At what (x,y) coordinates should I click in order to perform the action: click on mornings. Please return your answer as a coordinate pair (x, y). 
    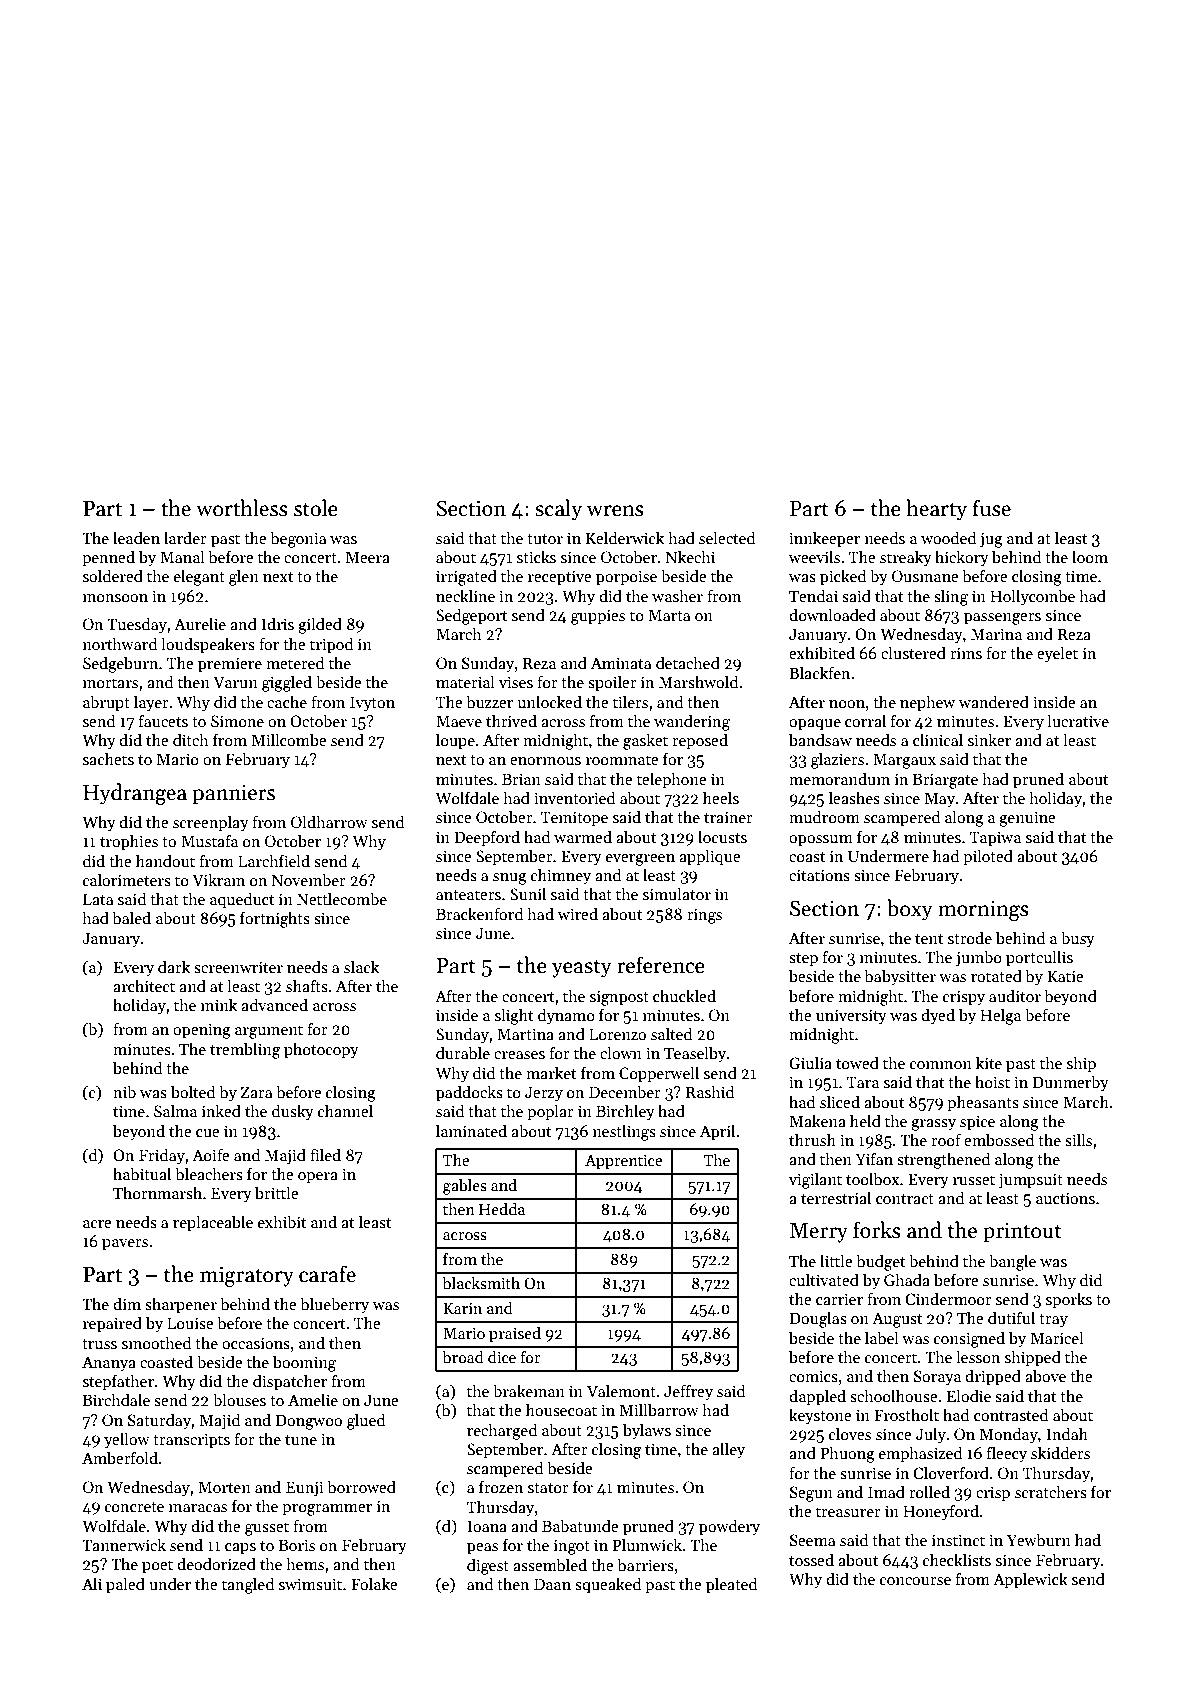
    Looking at the image, I should click on (983, 910).
